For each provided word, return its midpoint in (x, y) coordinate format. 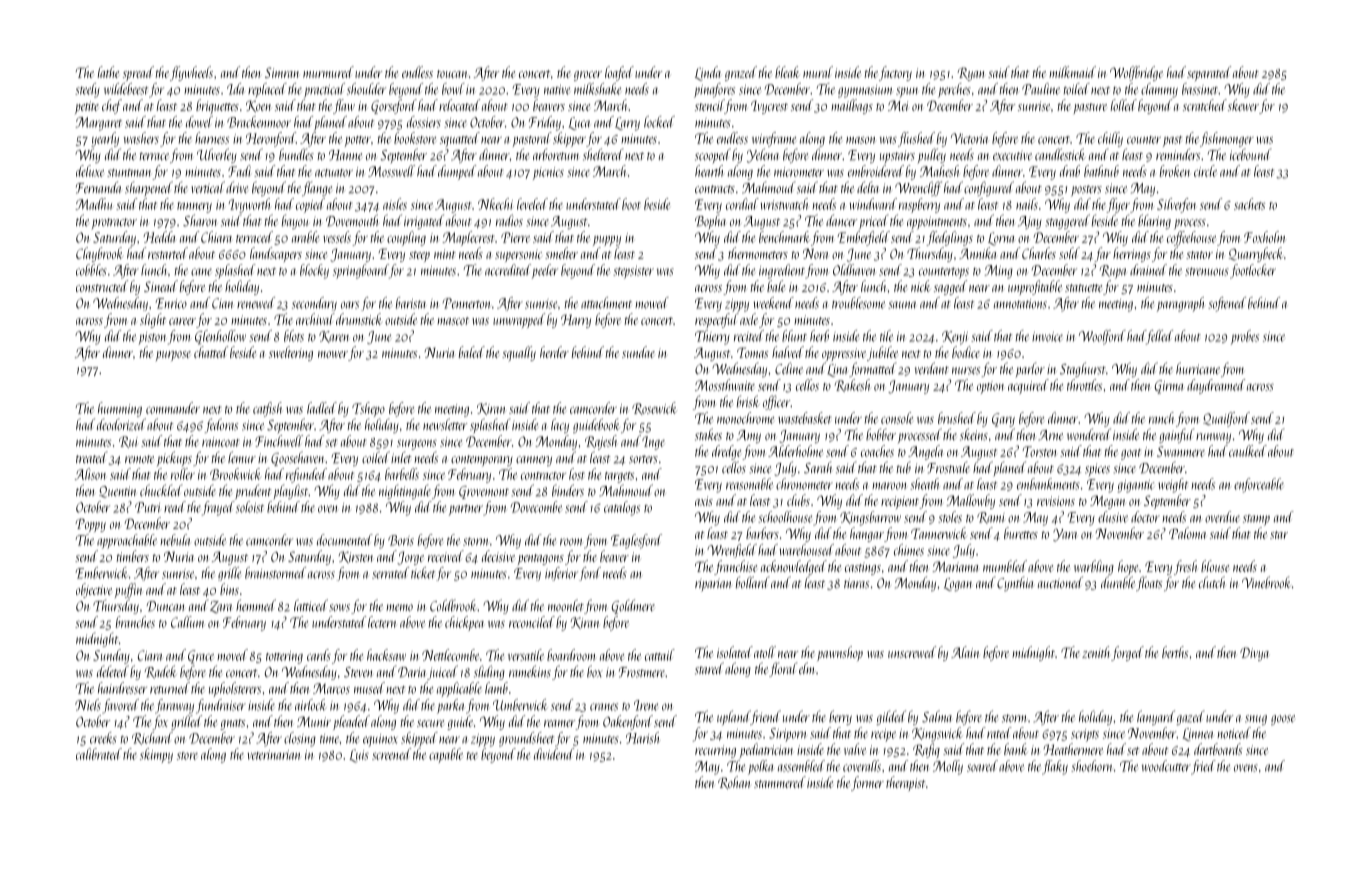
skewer (1243, 105)
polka (761, 767)
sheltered (603, 154)
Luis (359, 756)
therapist (906, 783)
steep (419, 256)
